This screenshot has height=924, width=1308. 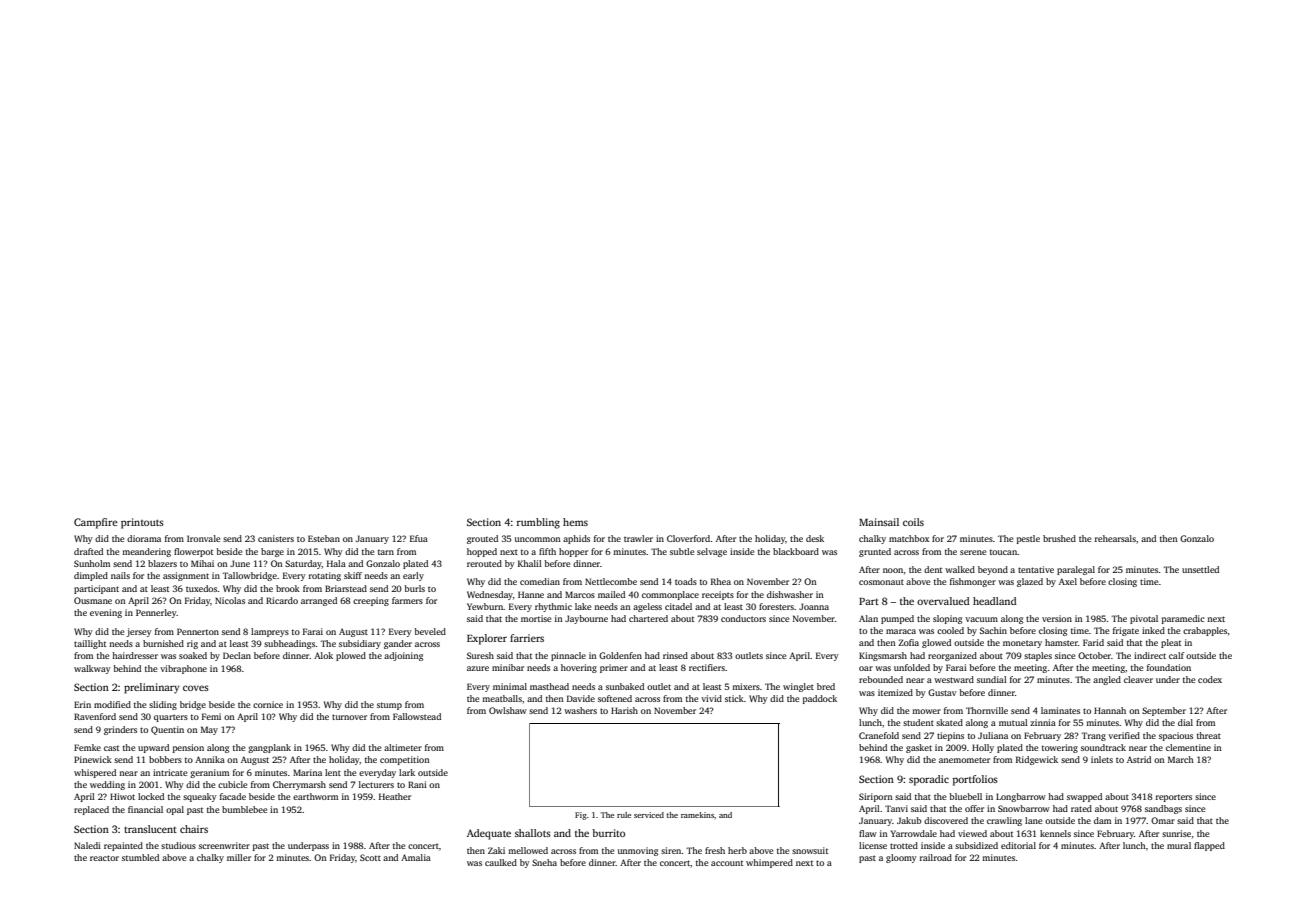 What do you see at coordinates (142, 523) in the screenshot?
I see `printouts` at bounding box center [142, 523].
